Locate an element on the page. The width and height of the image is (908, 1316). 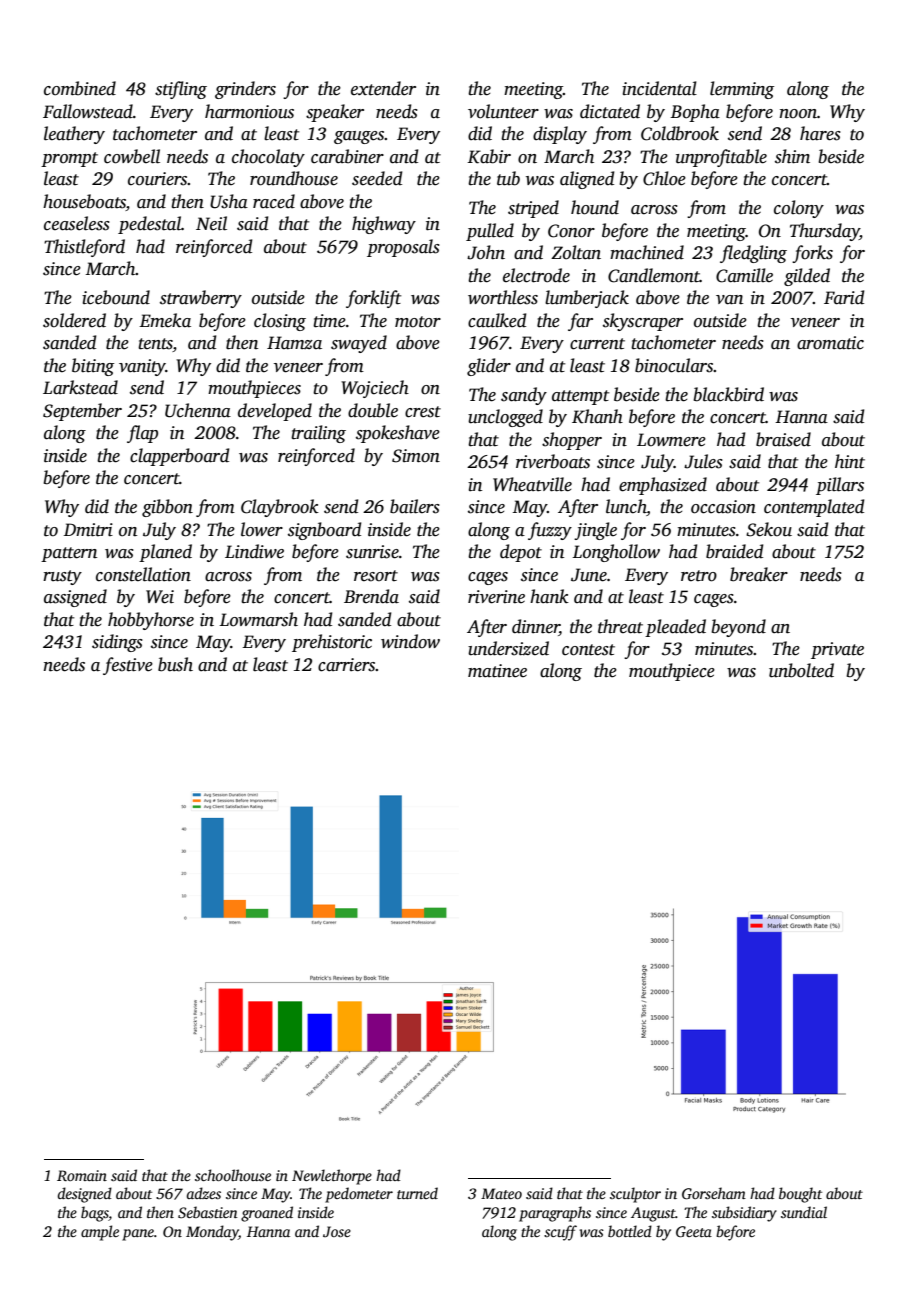
strawberry is located at coordinates (201, 299).
